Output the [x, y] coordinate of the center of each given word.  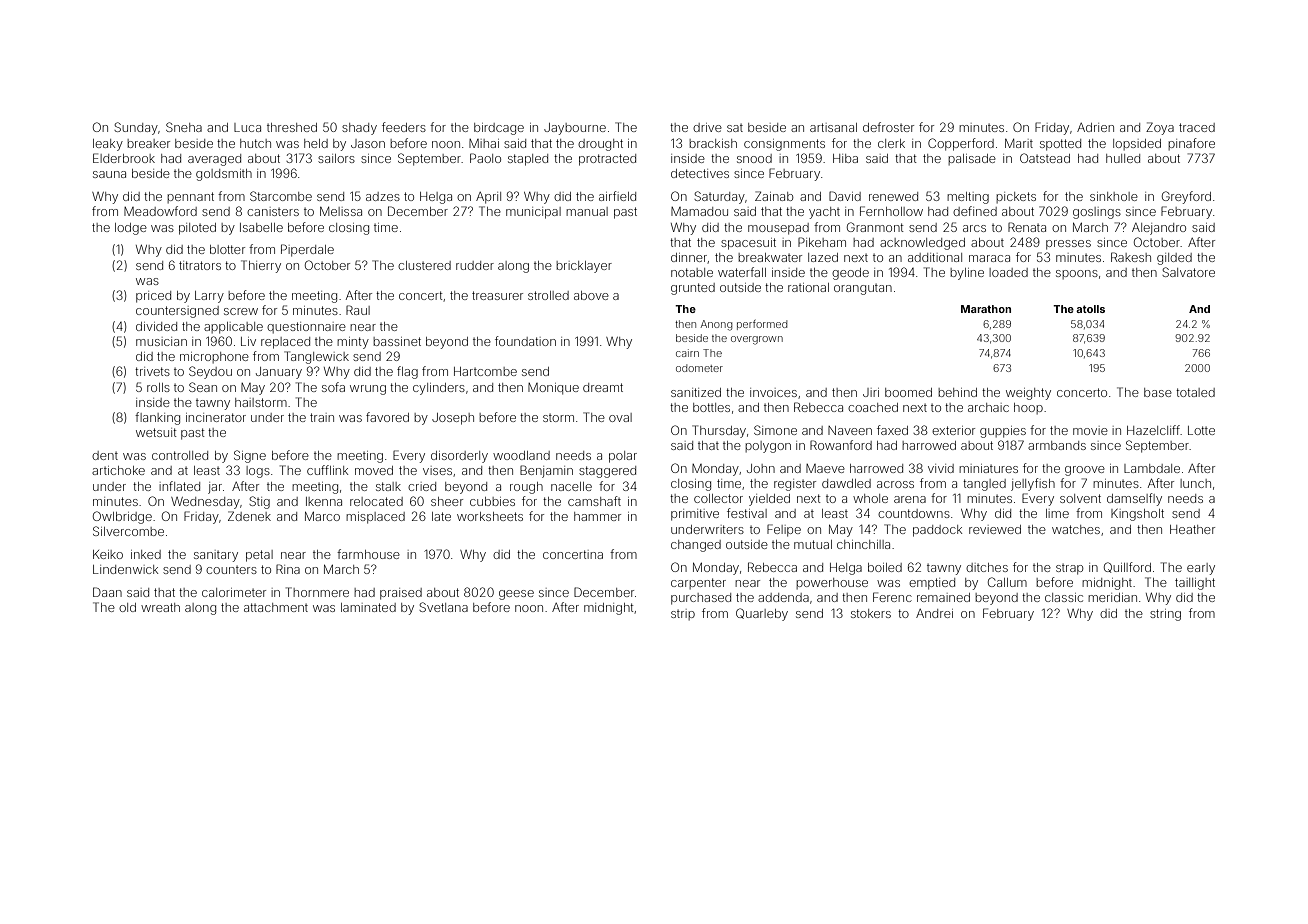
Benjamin [546, 471]
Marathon [986, 309]
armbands [1057, 445]
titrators [200, 265]
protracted [607, 160]
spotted [1060, 145]
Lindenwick [125, 569]
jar [215, 488]
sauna [109, 174]
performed [762, 325]
